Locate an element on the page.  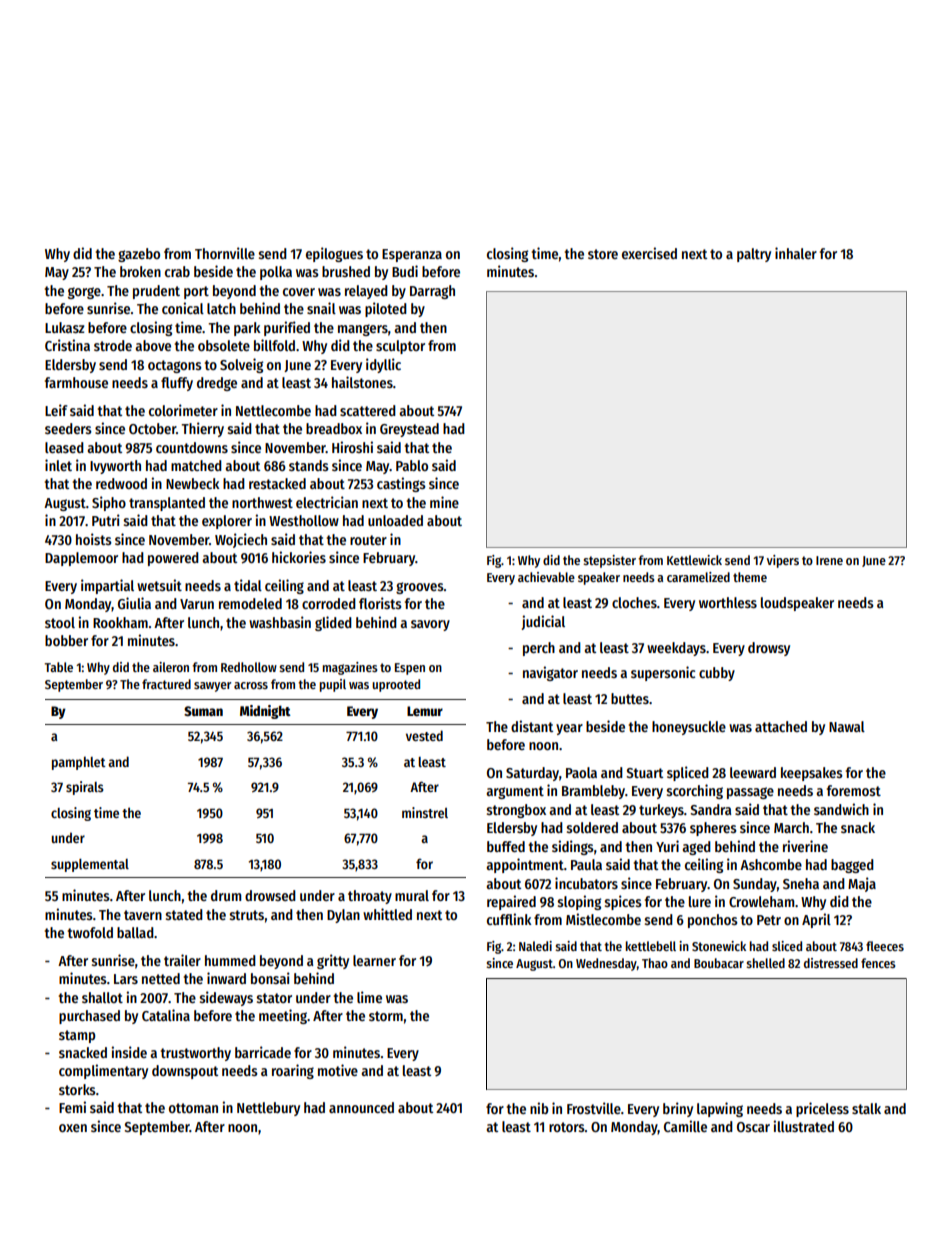
Saturday is located at coordinates (532, 774).
